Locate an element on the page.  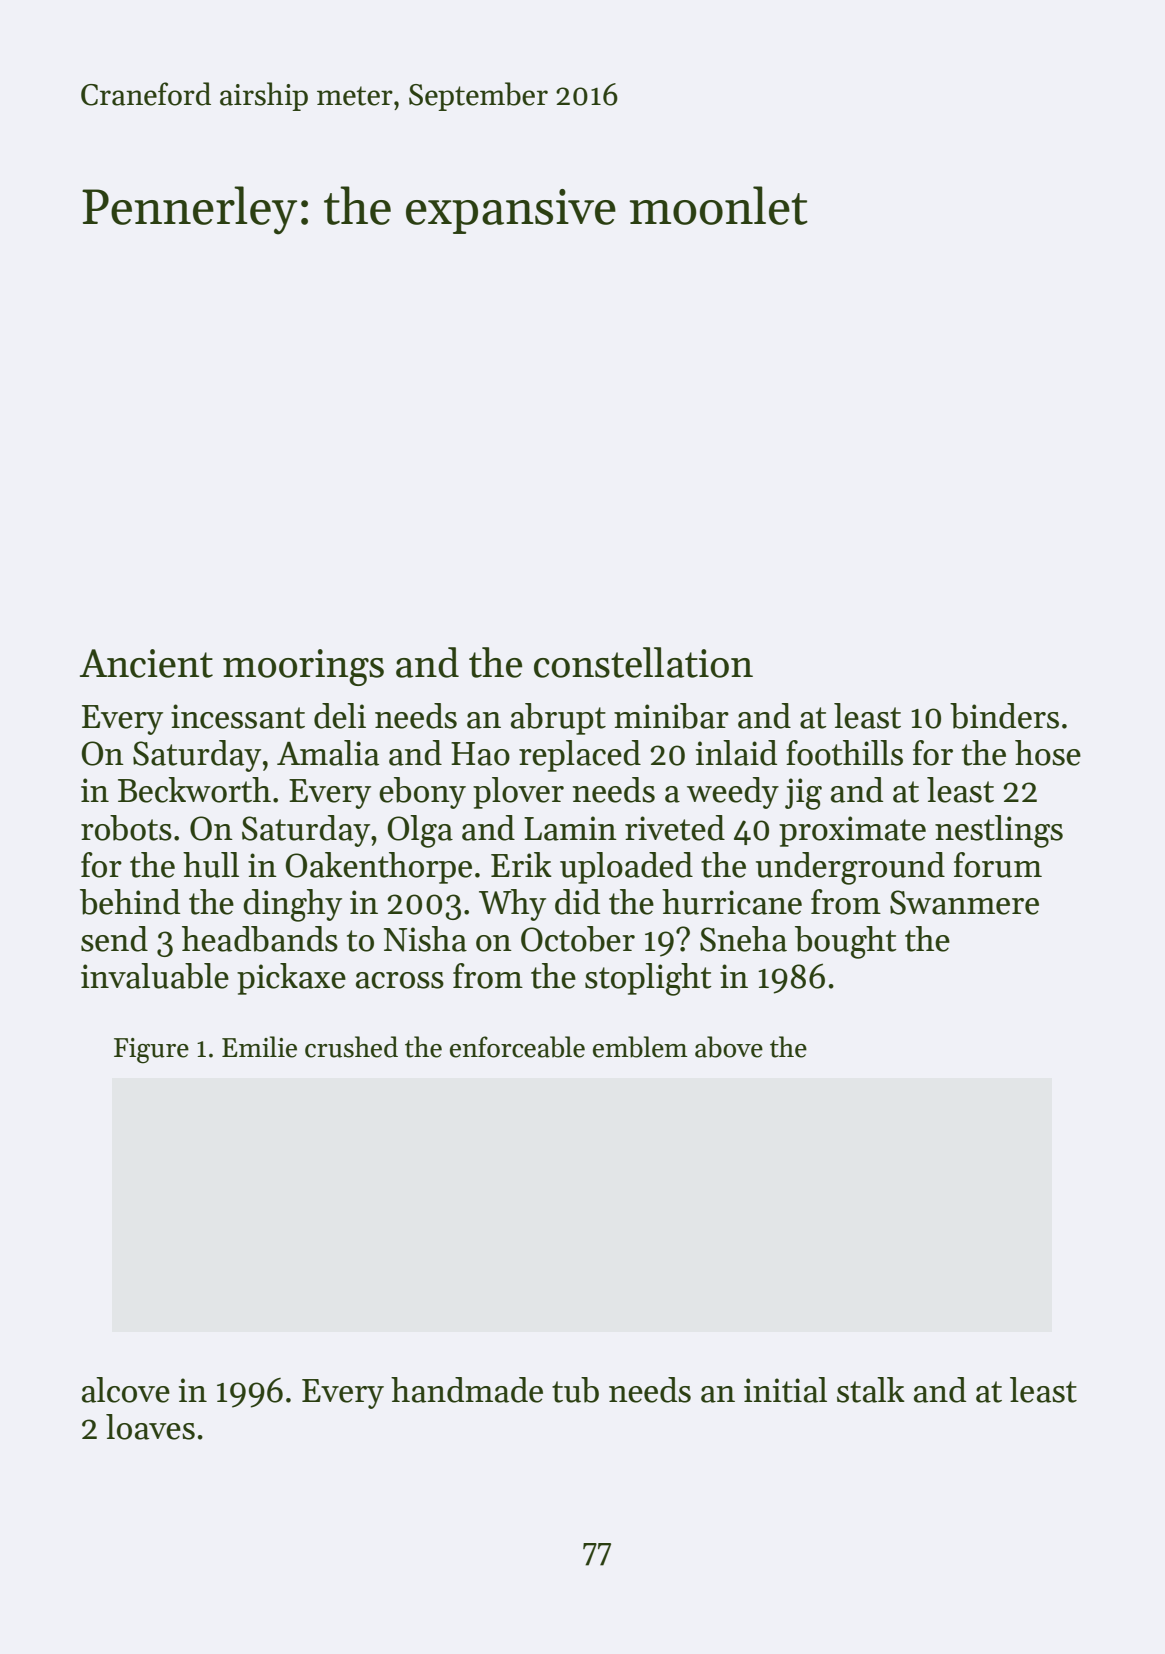
Ancient is located at coordinates (146, 663).
